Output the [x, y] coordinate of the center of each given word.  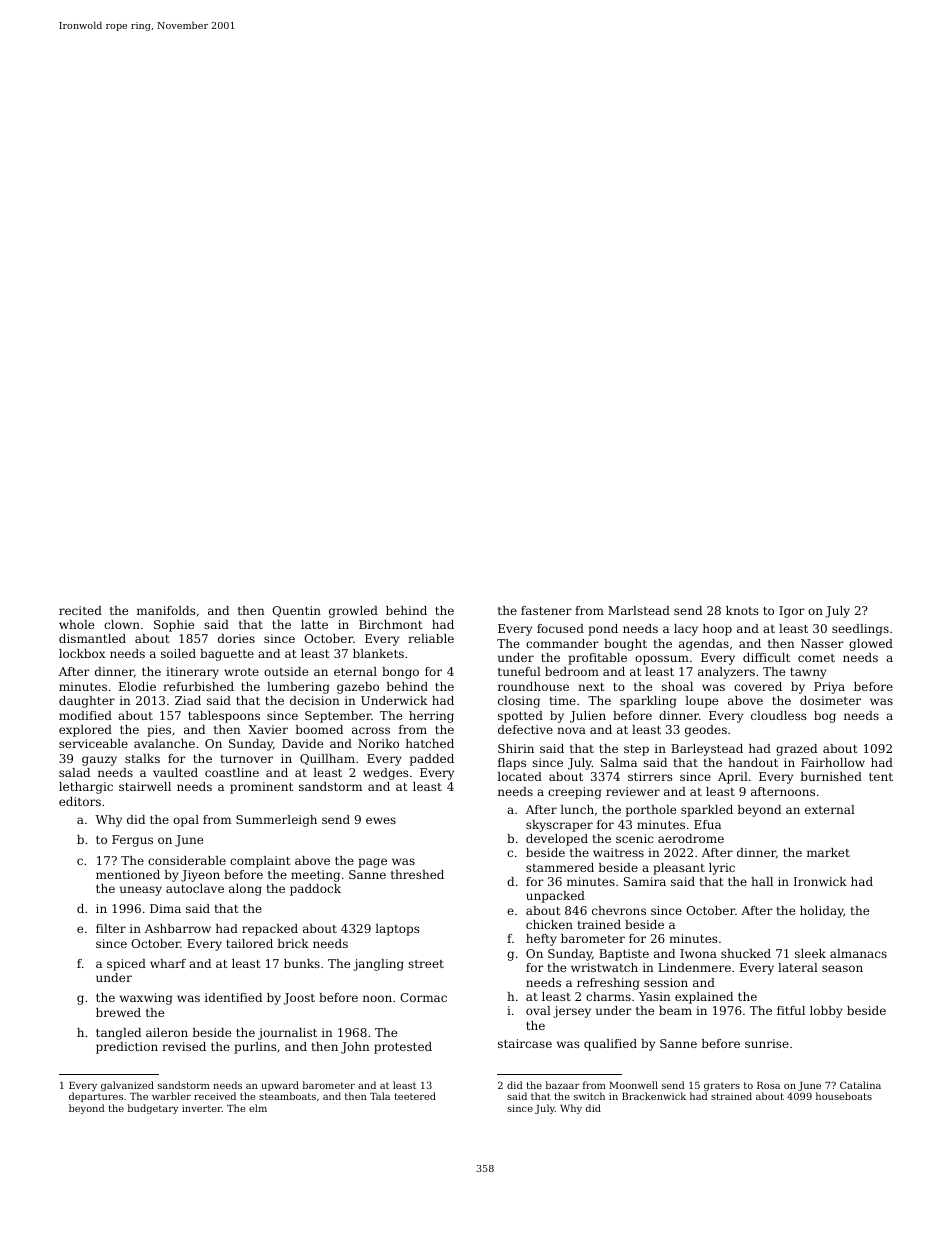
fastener [546, 610]
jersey [572, 1012]
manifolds [166, 610]
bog [825, 717]
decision [315, 700]
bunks [302, 963]
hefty [541, 940]
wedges [386, 774]
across [371, 730]
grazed [796, 750]
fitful [791, 1010]
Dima [165, 908]
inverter [202, 1108]
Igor [792, 612]
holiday [822, 912]
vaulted [175, 772]
